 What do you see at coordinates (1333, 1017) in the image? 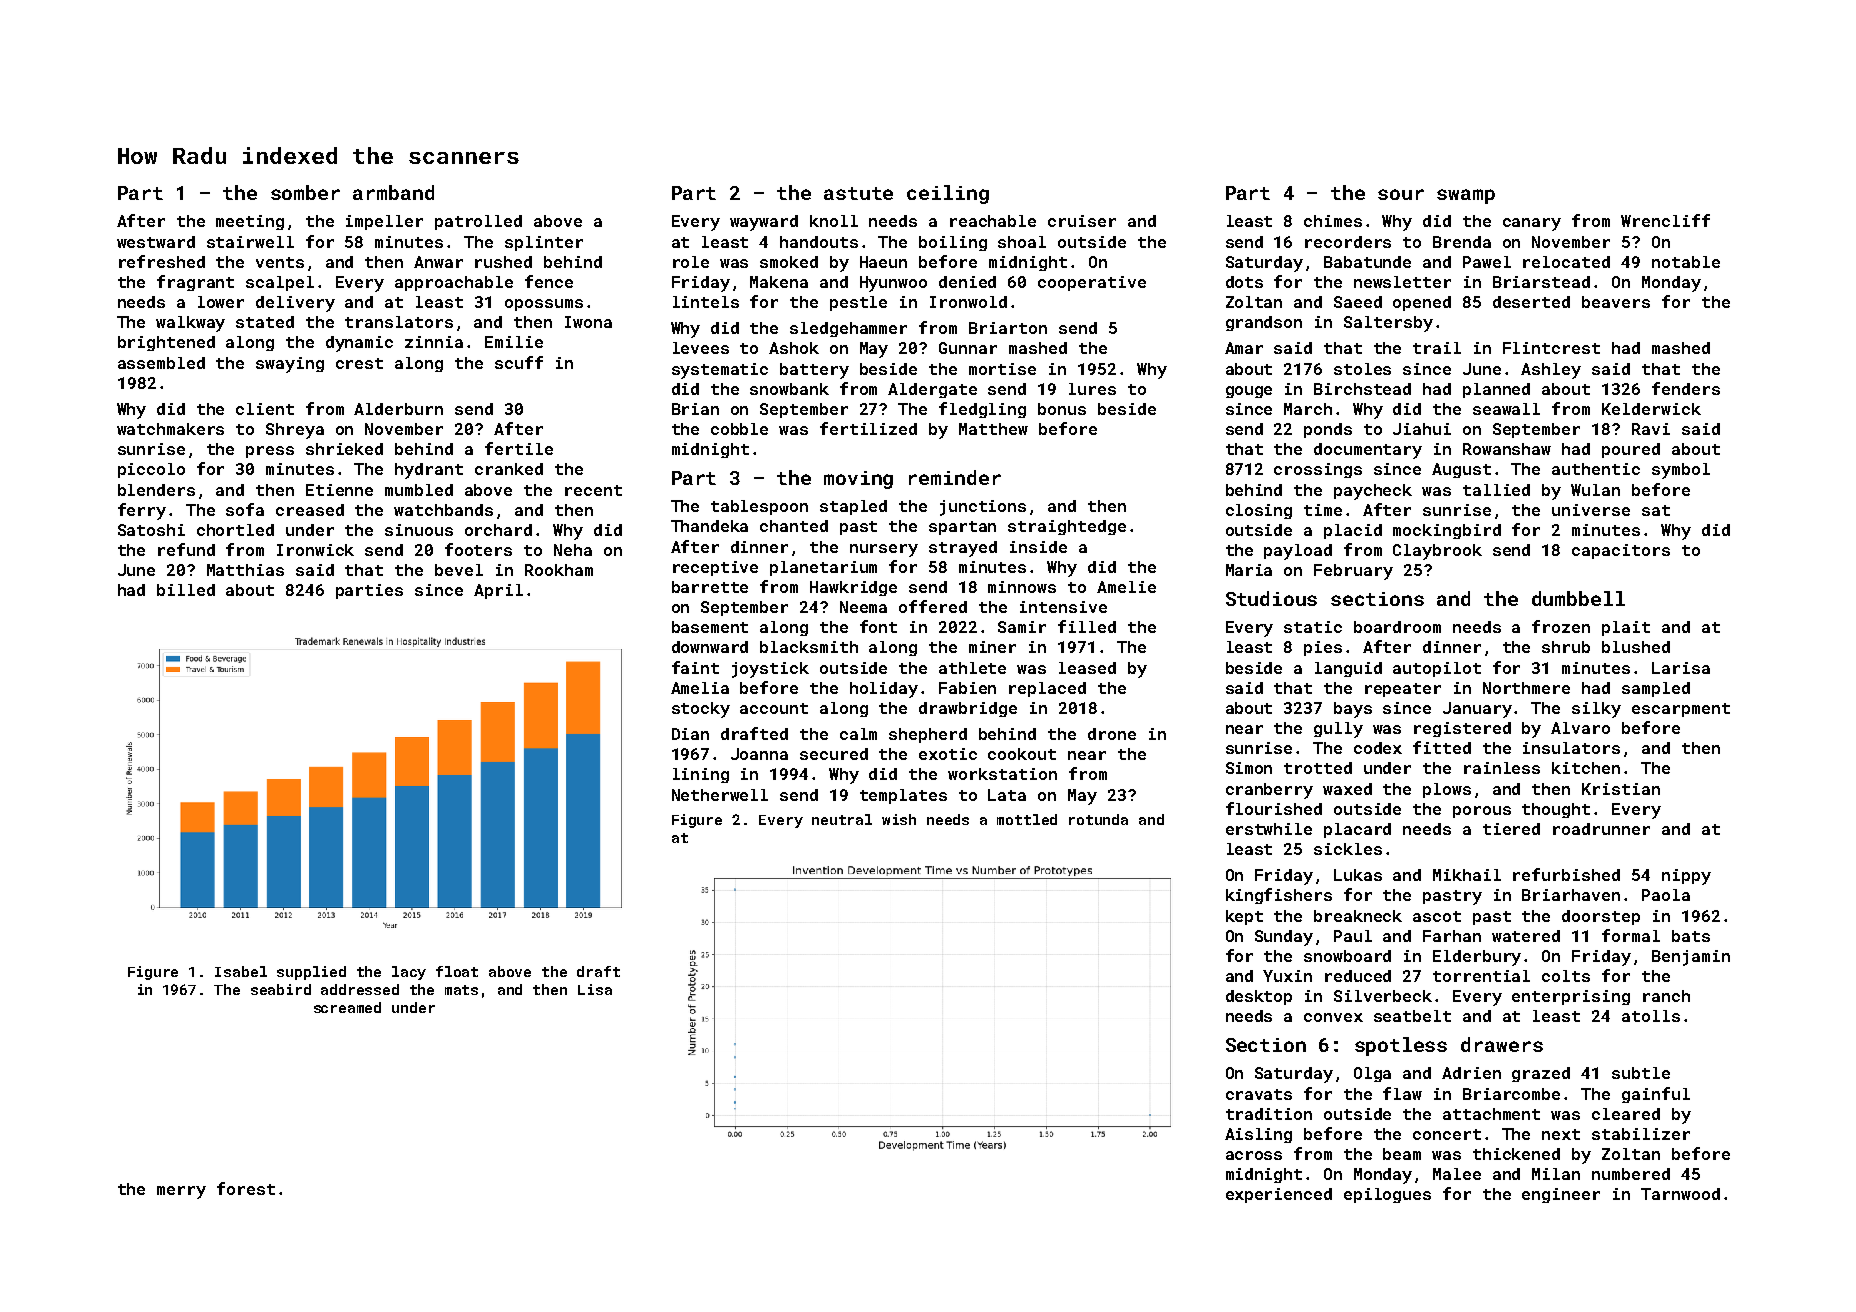
I see `convex` at bounding box center [1333, 1017].
